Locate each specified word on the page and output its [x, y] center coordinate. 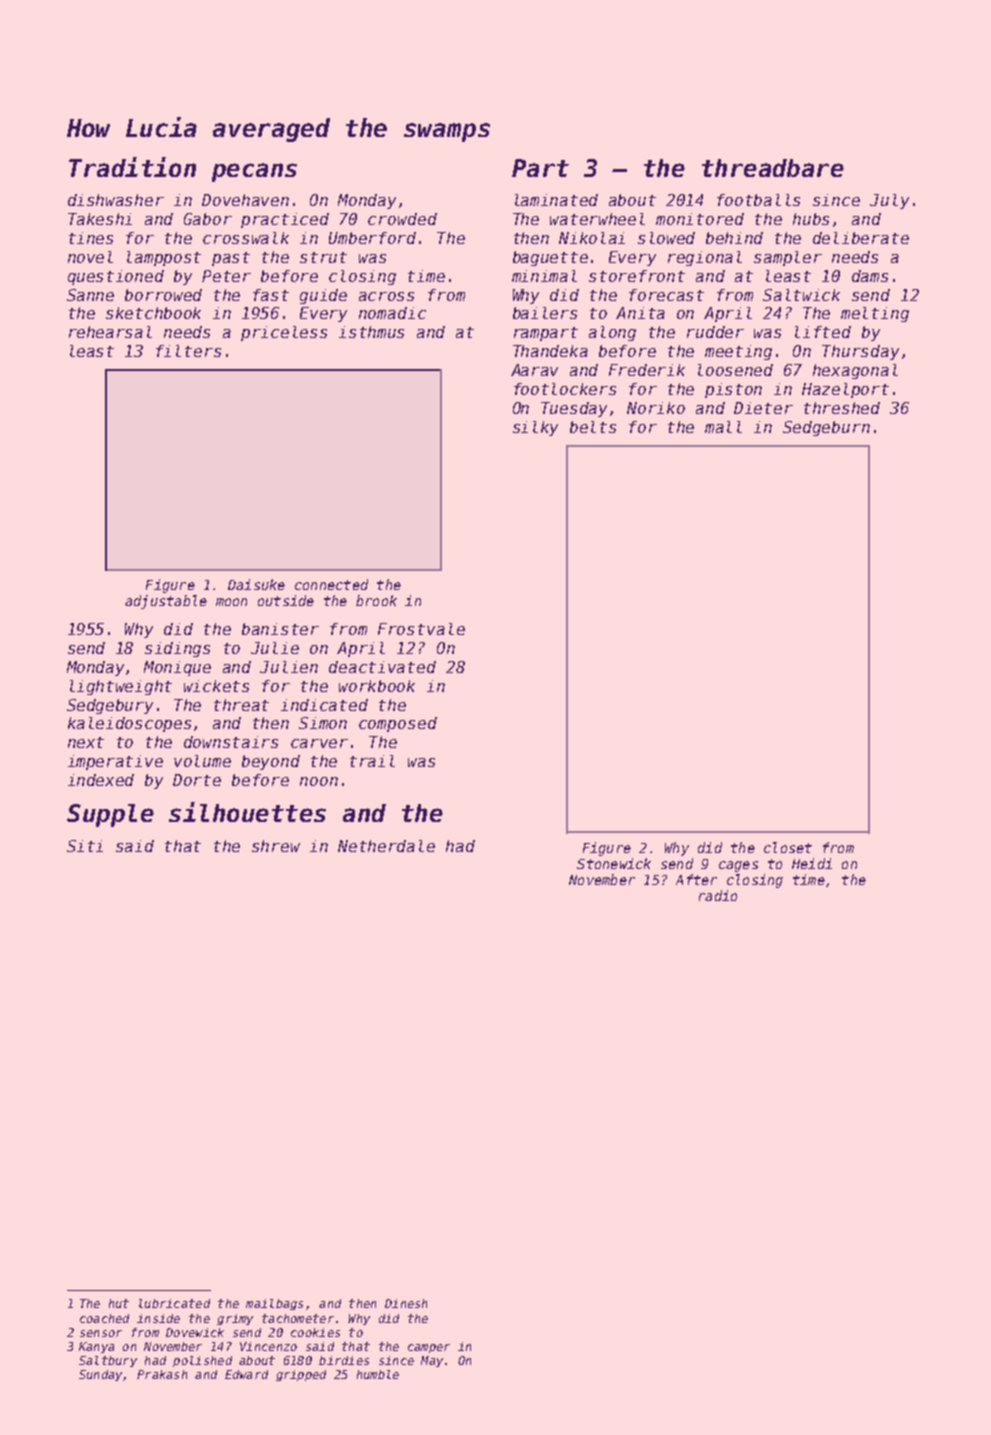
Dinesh [406, 1303]
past [231, 259]
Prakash [162, 1374]
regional [705, 258]
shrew [276, 846]
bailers [545, 313]
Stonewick [614, 863]
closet [788, 847]
